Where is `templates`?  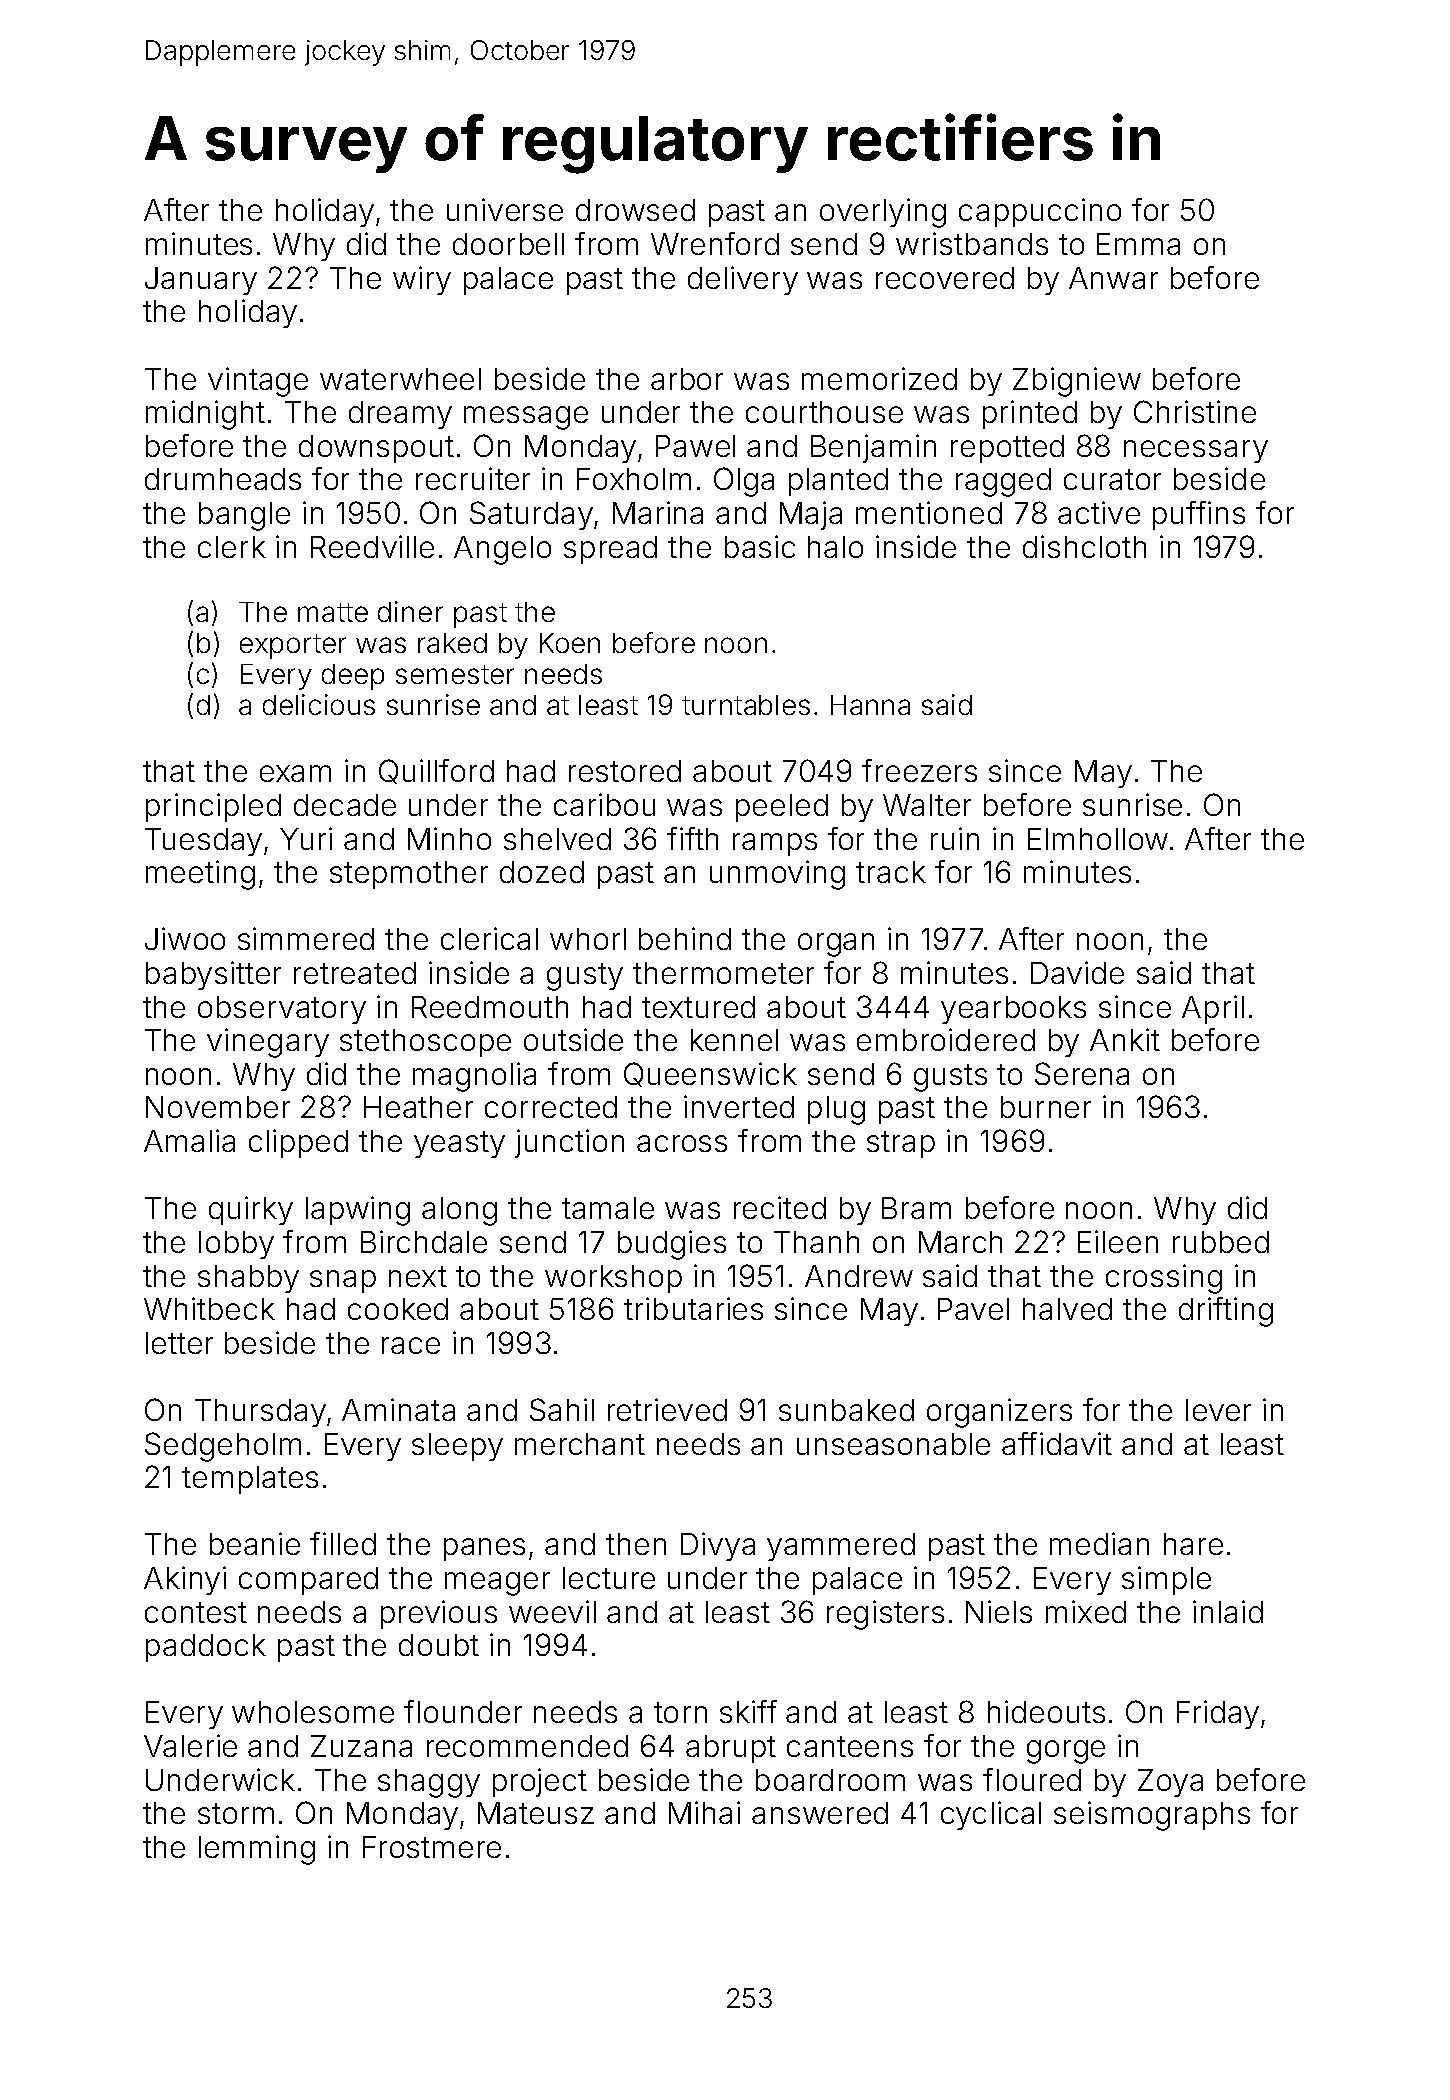
templates is located at coordinates (250, 1480).
